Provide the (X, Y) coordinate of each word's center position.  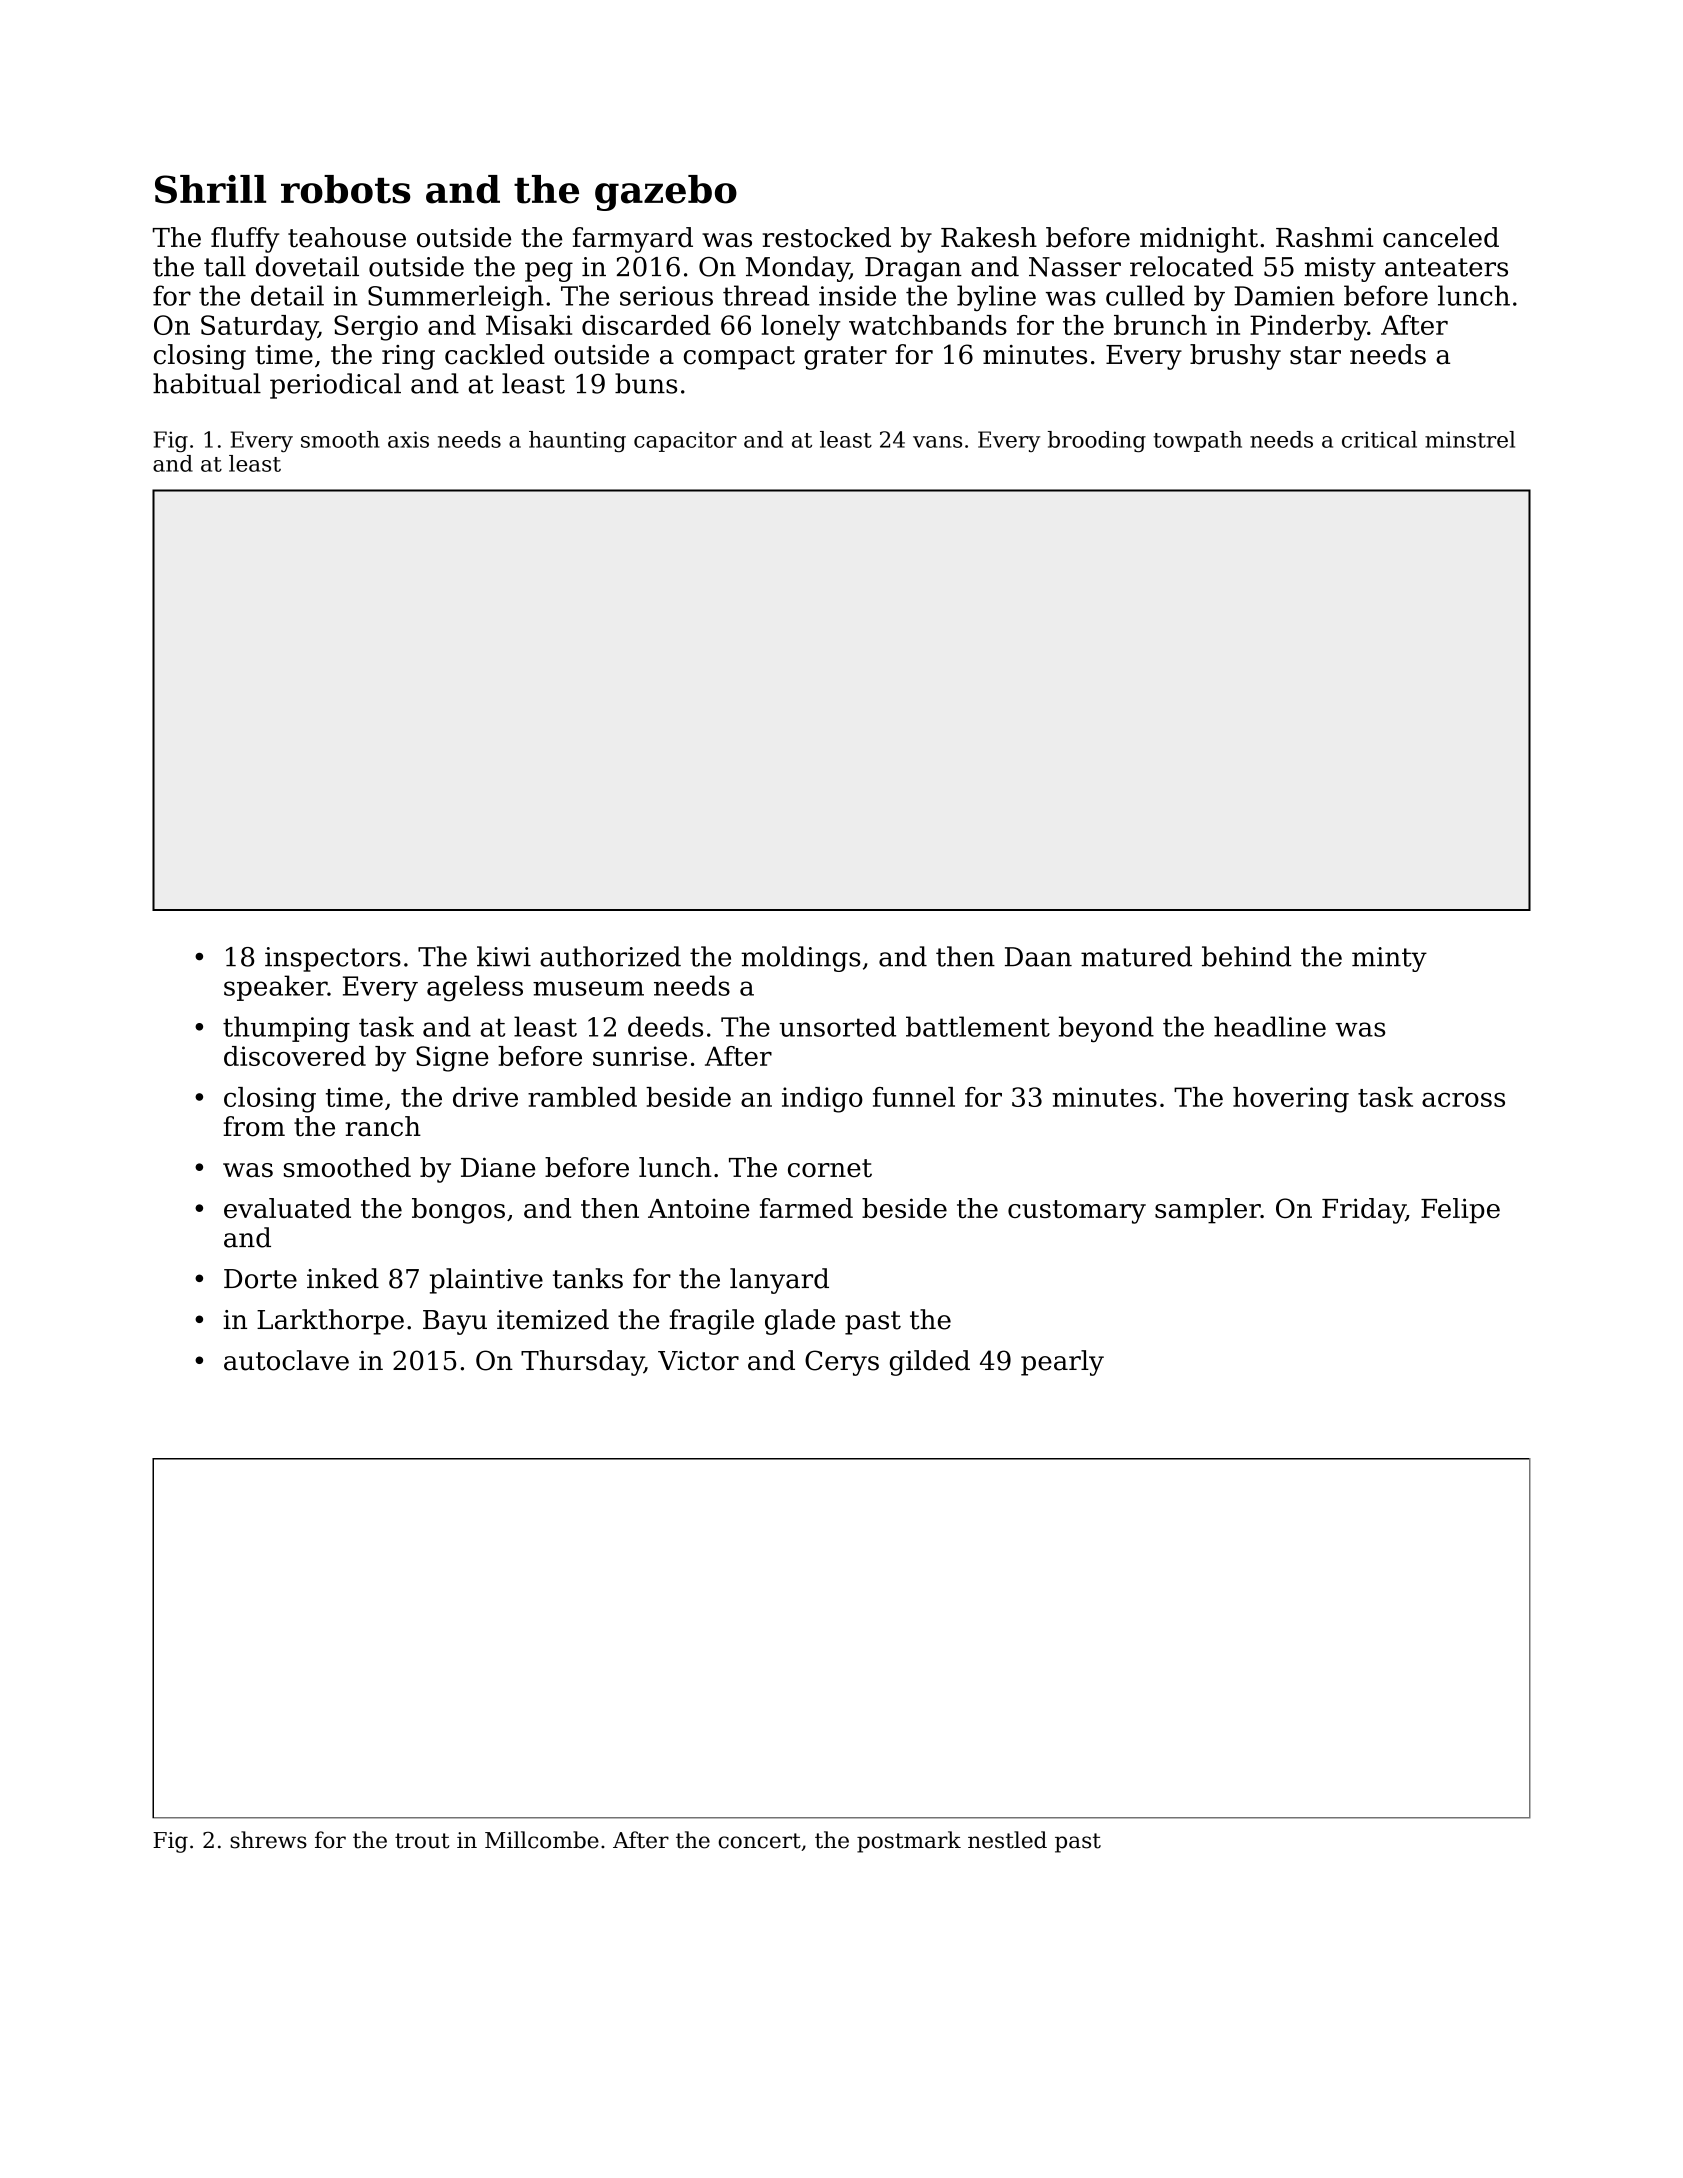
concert (759, 1841)
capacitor (685, 441)
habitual (207, 383)
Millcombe (542, 1840)
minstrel (1470, 439)
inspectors (333, 959)
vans (937, 442)
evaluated (287, 1208)
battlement (978, 1026)
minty (1389, 959)
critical (1379, 439)
